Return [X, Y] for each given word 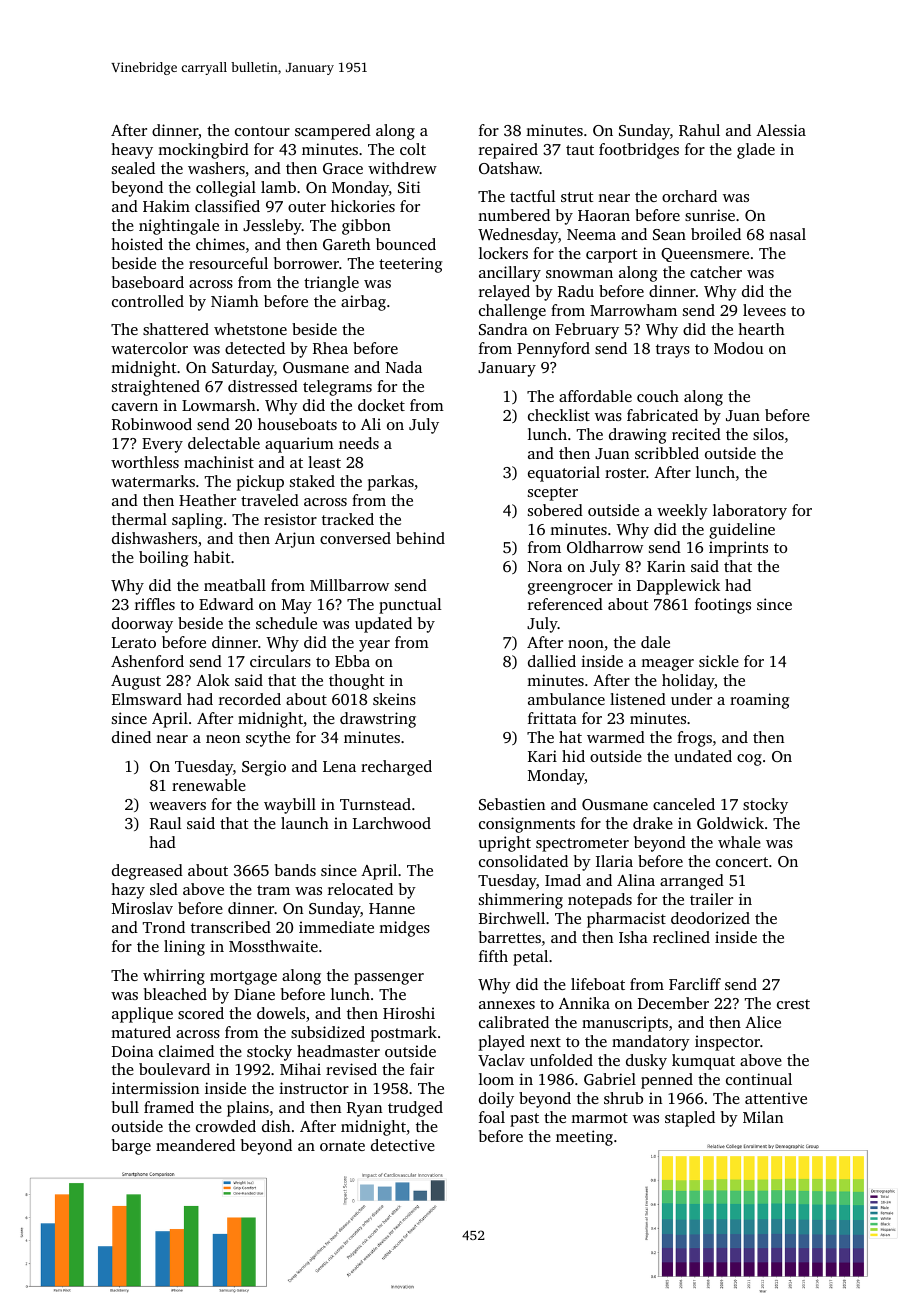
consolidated [523, 861]
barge [131, 1147]
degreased [147, 872]
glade [756, 151]
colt [413, 149]
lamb [278, 187]
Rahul [699, 130]
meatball [235, 585]
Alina [636, 880]
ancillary [510, 274]
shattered [176, 329]
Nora [545, 566]
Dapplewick [678, 587]
